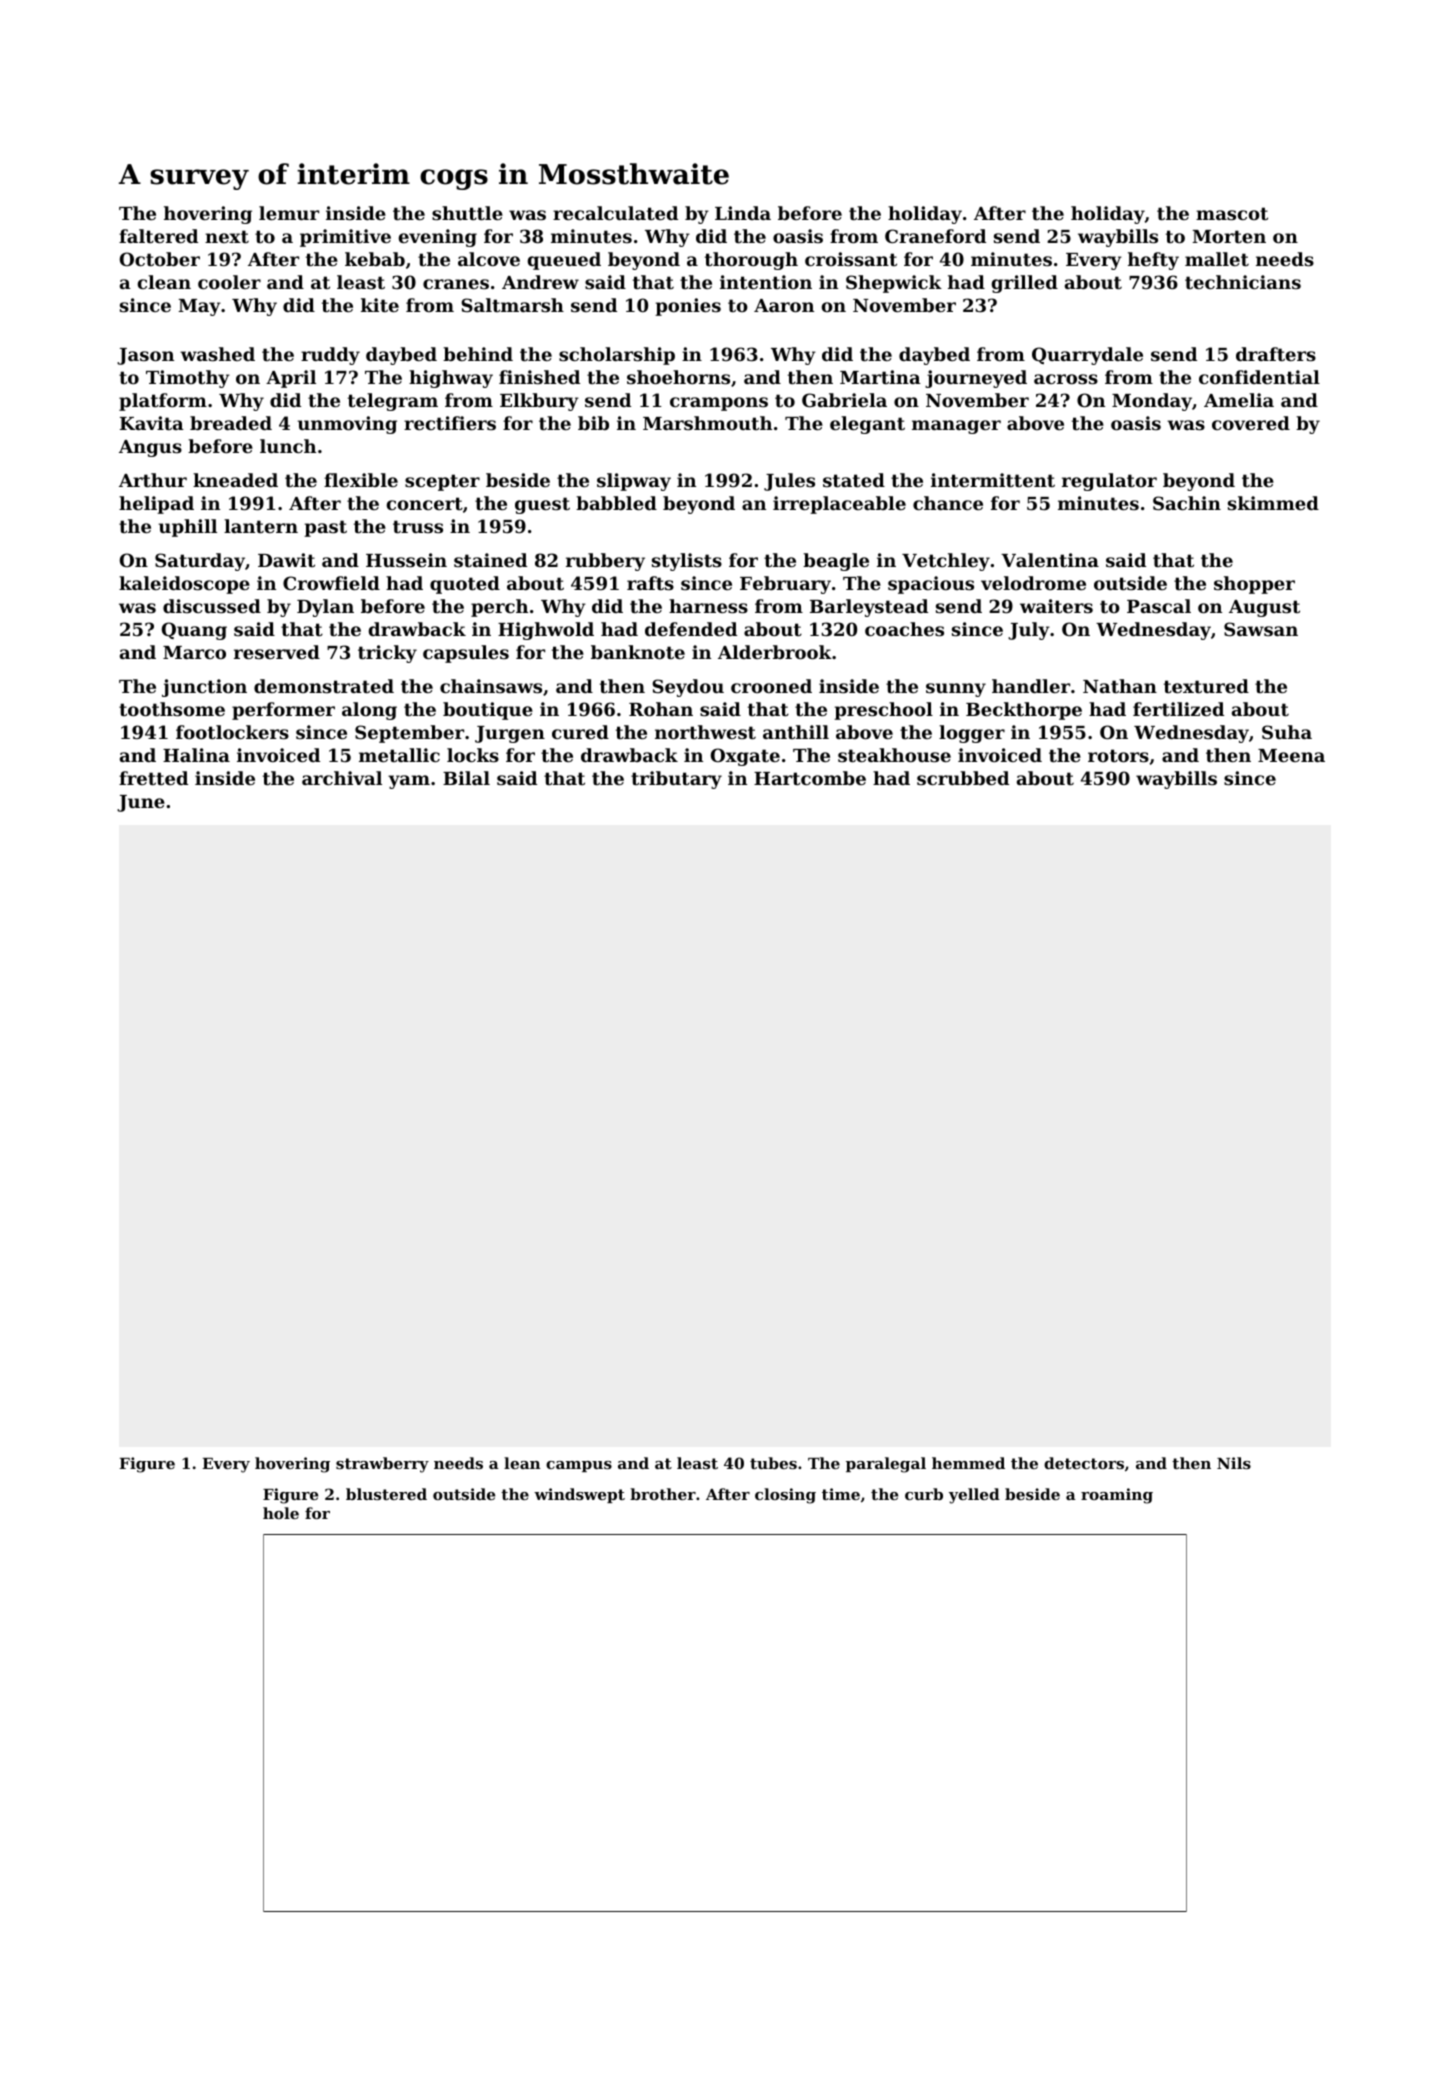 This screenshot has height=2100, width=1450. I want to click on yam, so click(409, 782).
